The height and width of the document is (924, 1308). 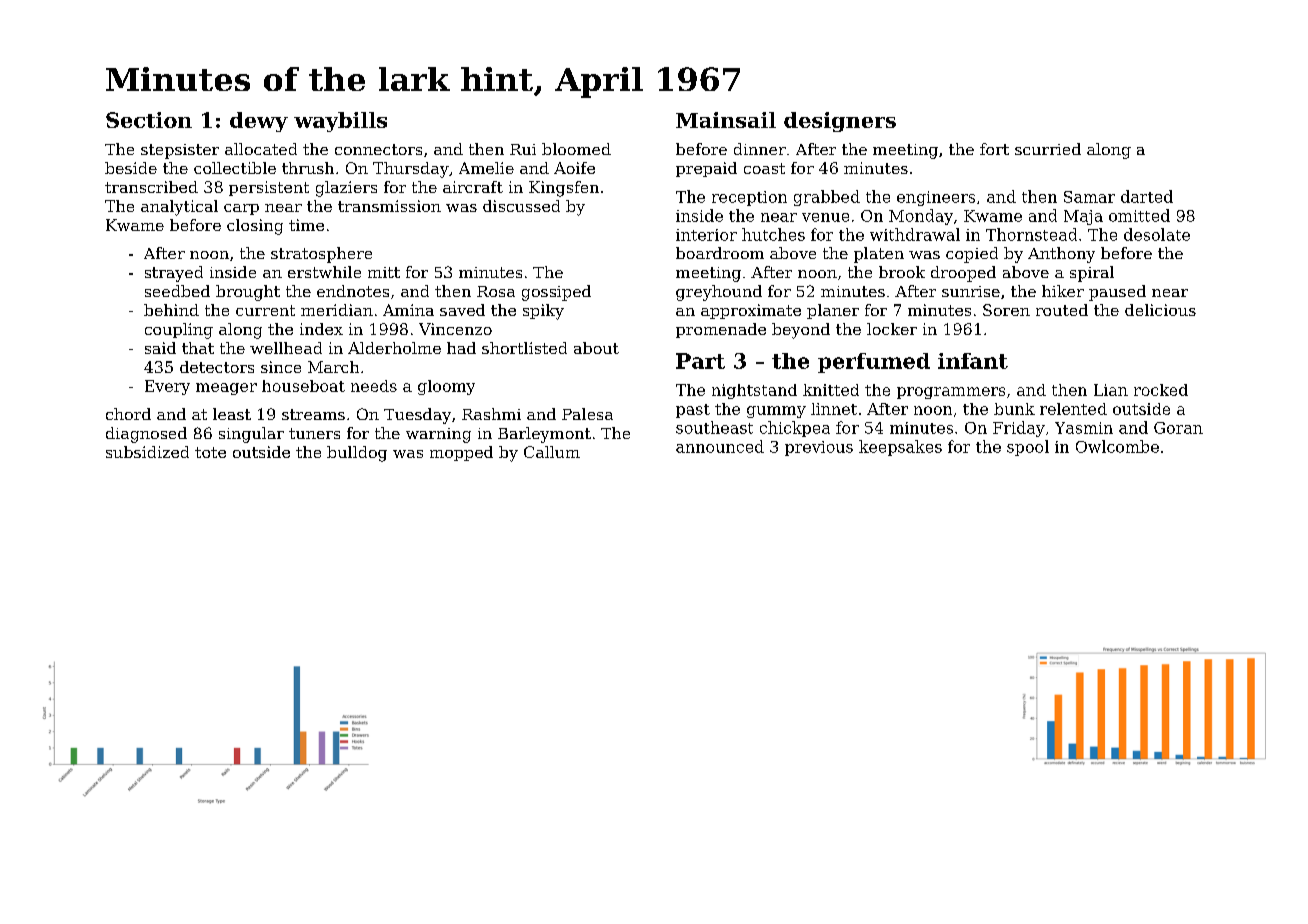 What do you see at coordinates (357, 454) in the document?
I see `bulldog` at bounding box center [357, 454].
